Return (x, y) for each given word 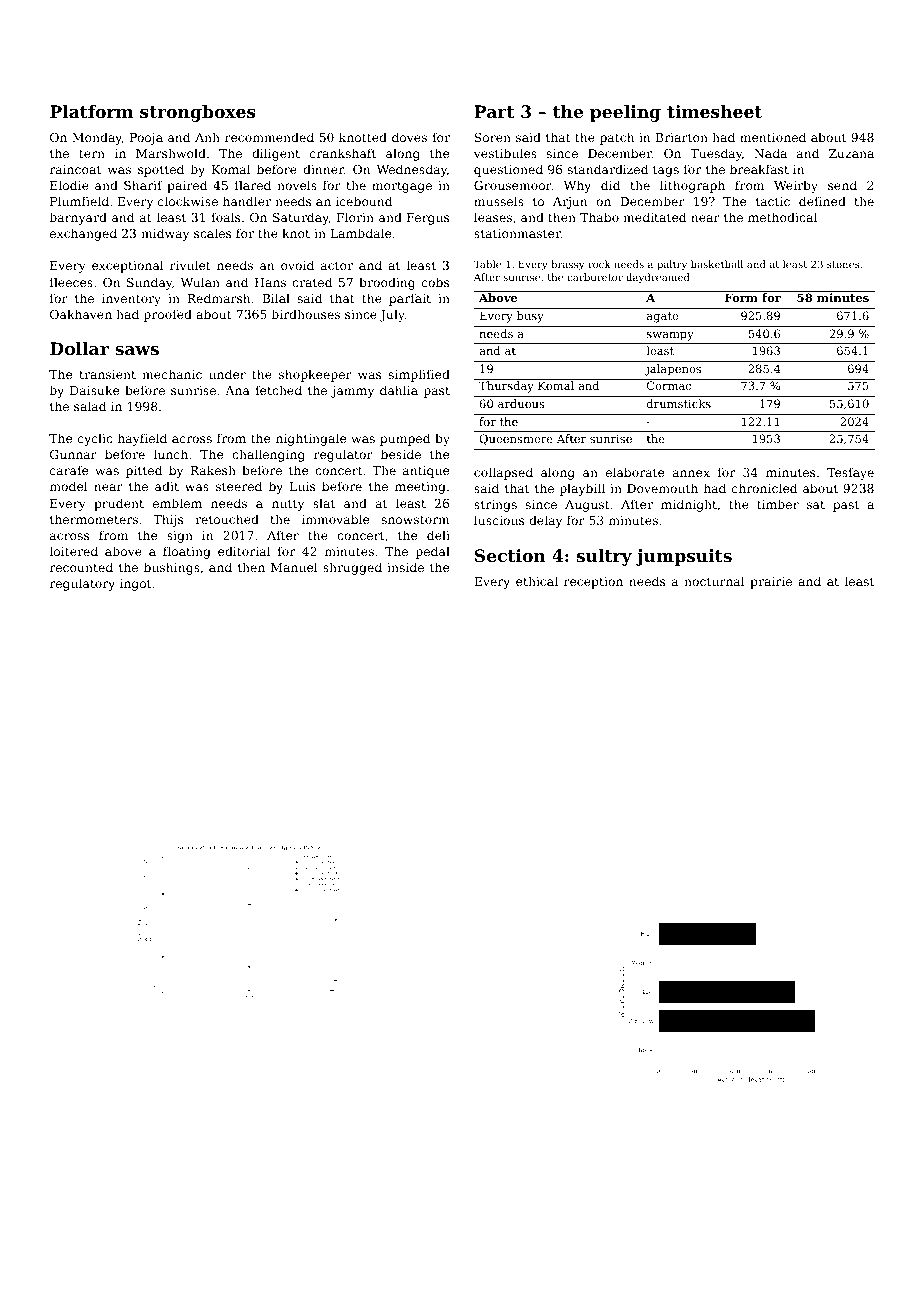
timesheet (714, 111)
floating (187, 552)
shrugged (352, 568)
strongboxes (198, 113)
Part (494, 111)
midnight (689, 505)
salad (90, 406)
